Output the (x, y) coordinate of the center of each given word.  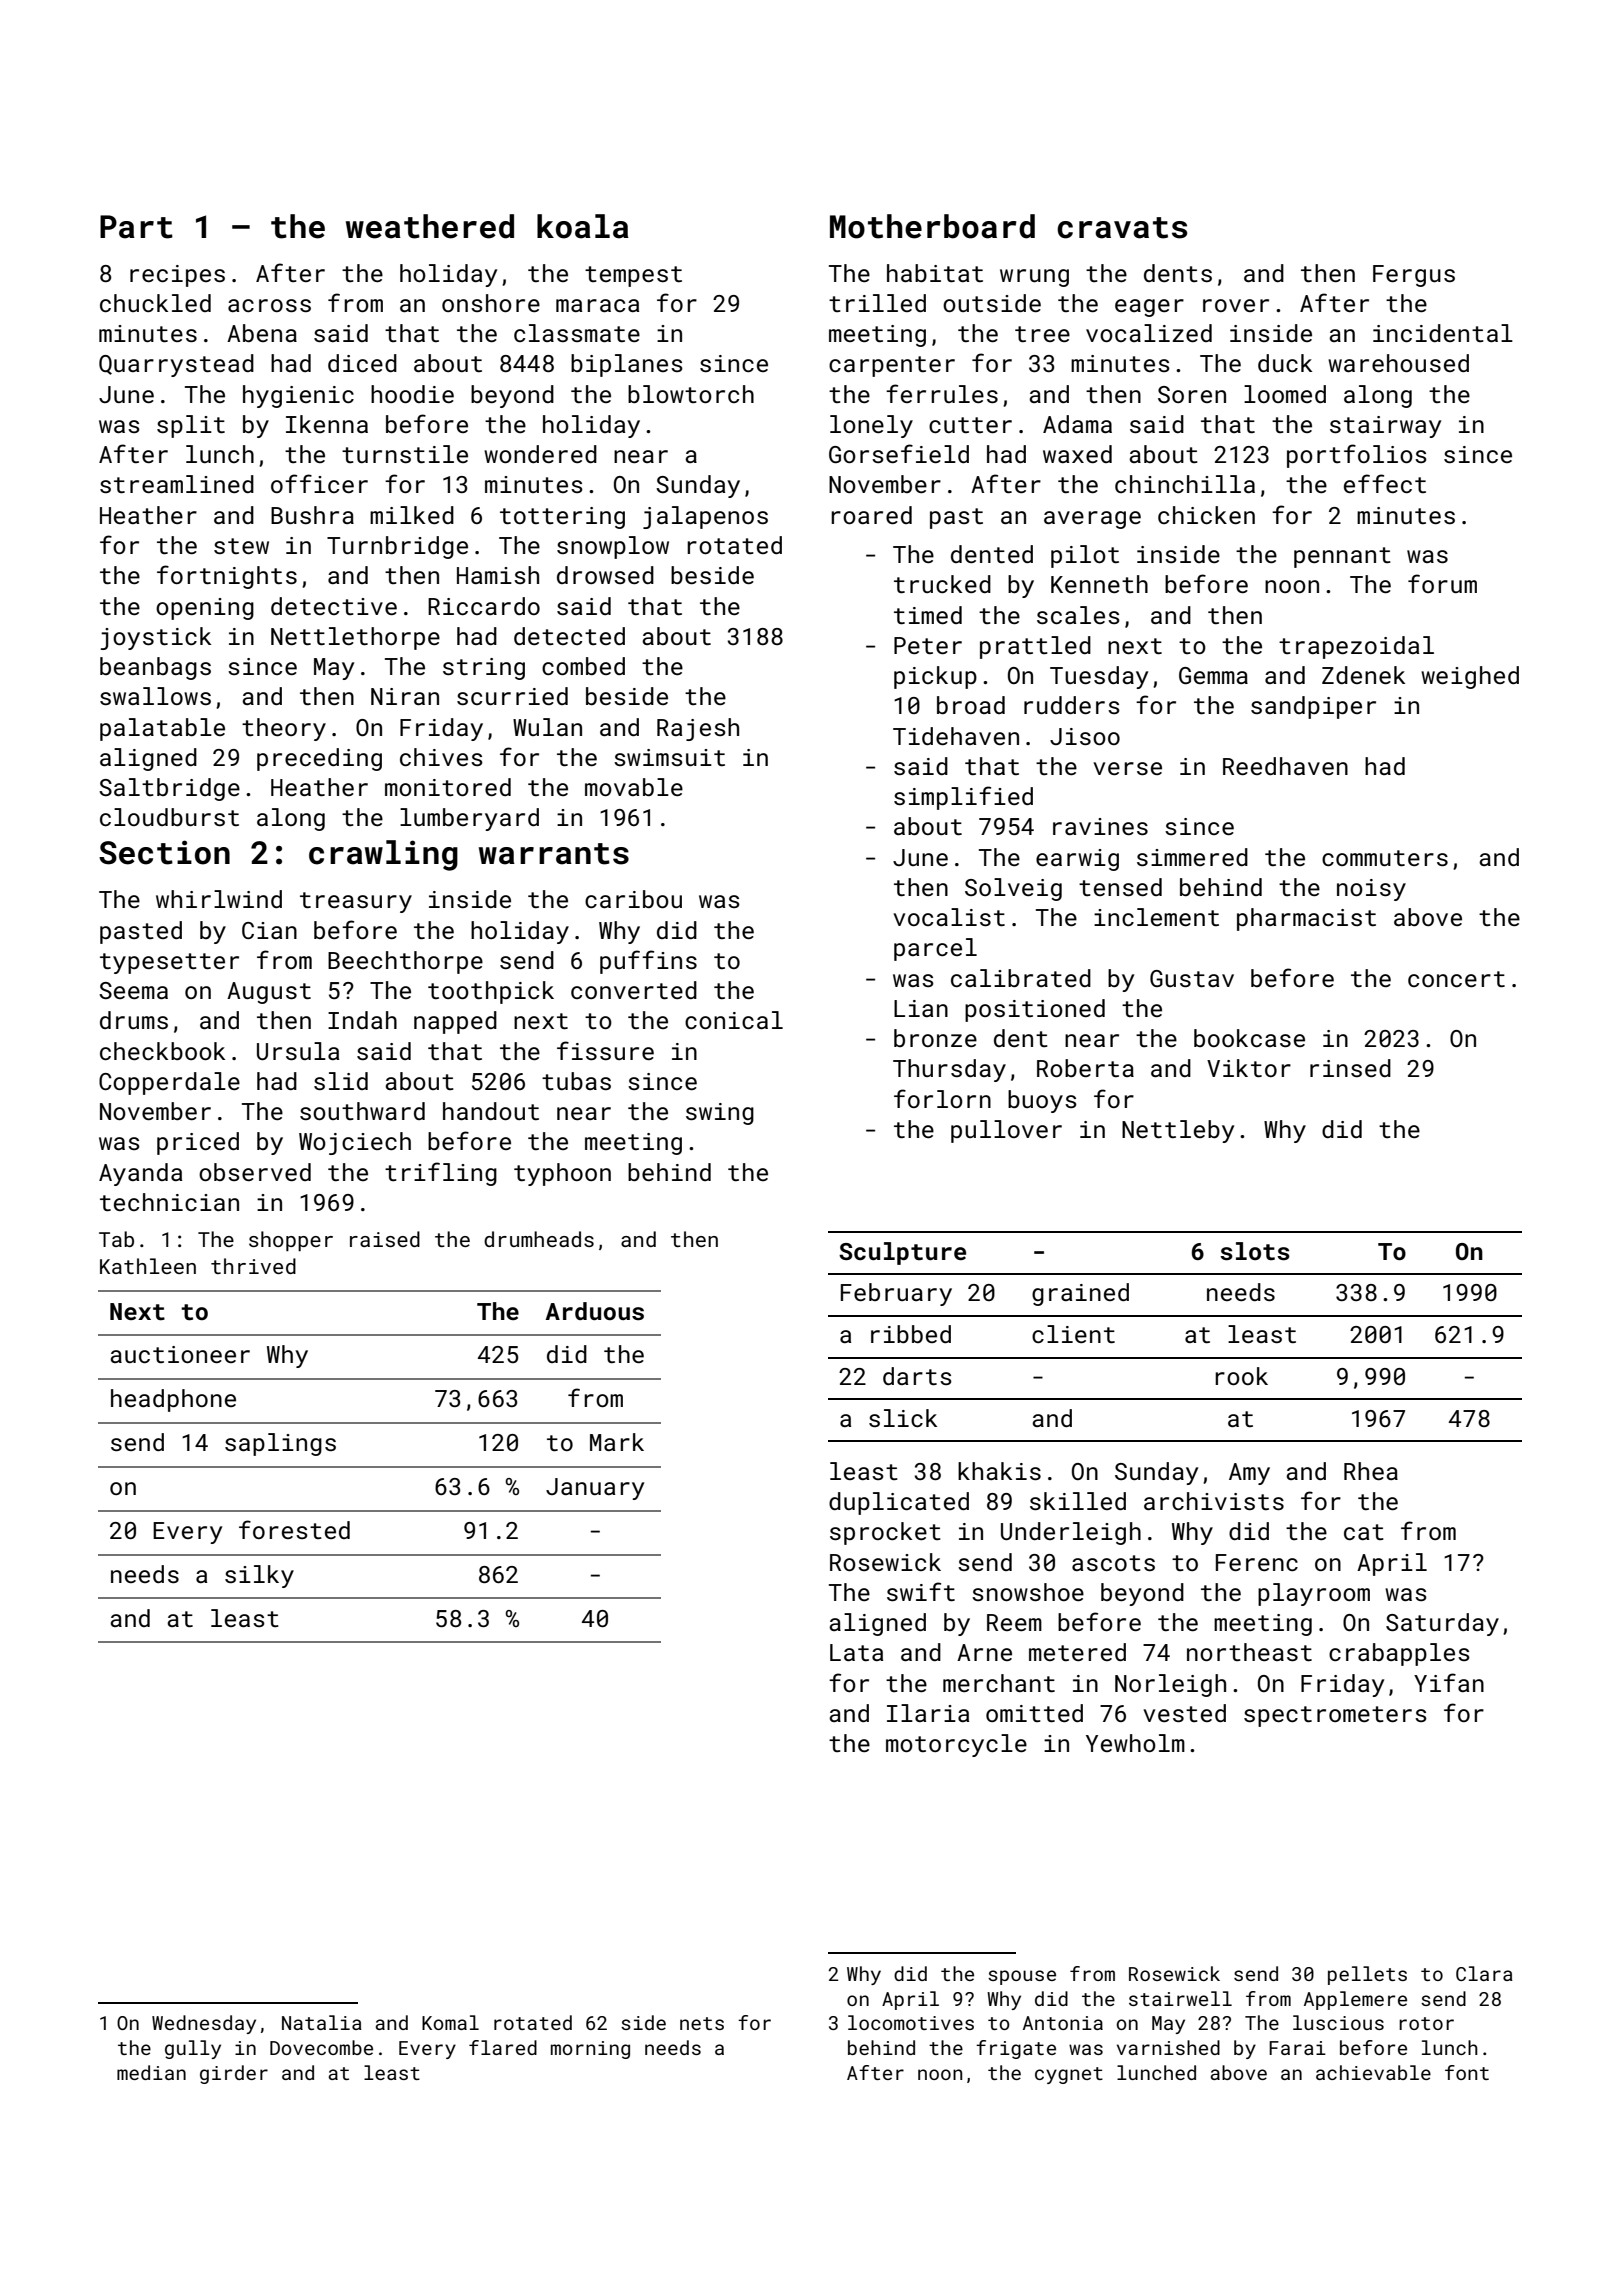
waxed (1077, 454)
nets (702, 2023)
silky (259, 1576)
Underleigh (1071, 1533)
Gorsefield (899, 453)
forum (1442, 583)
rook (1241, 1376)
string (484, 669)
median (151, 2072)
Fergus (1414, 276)
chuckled (155, 303)
